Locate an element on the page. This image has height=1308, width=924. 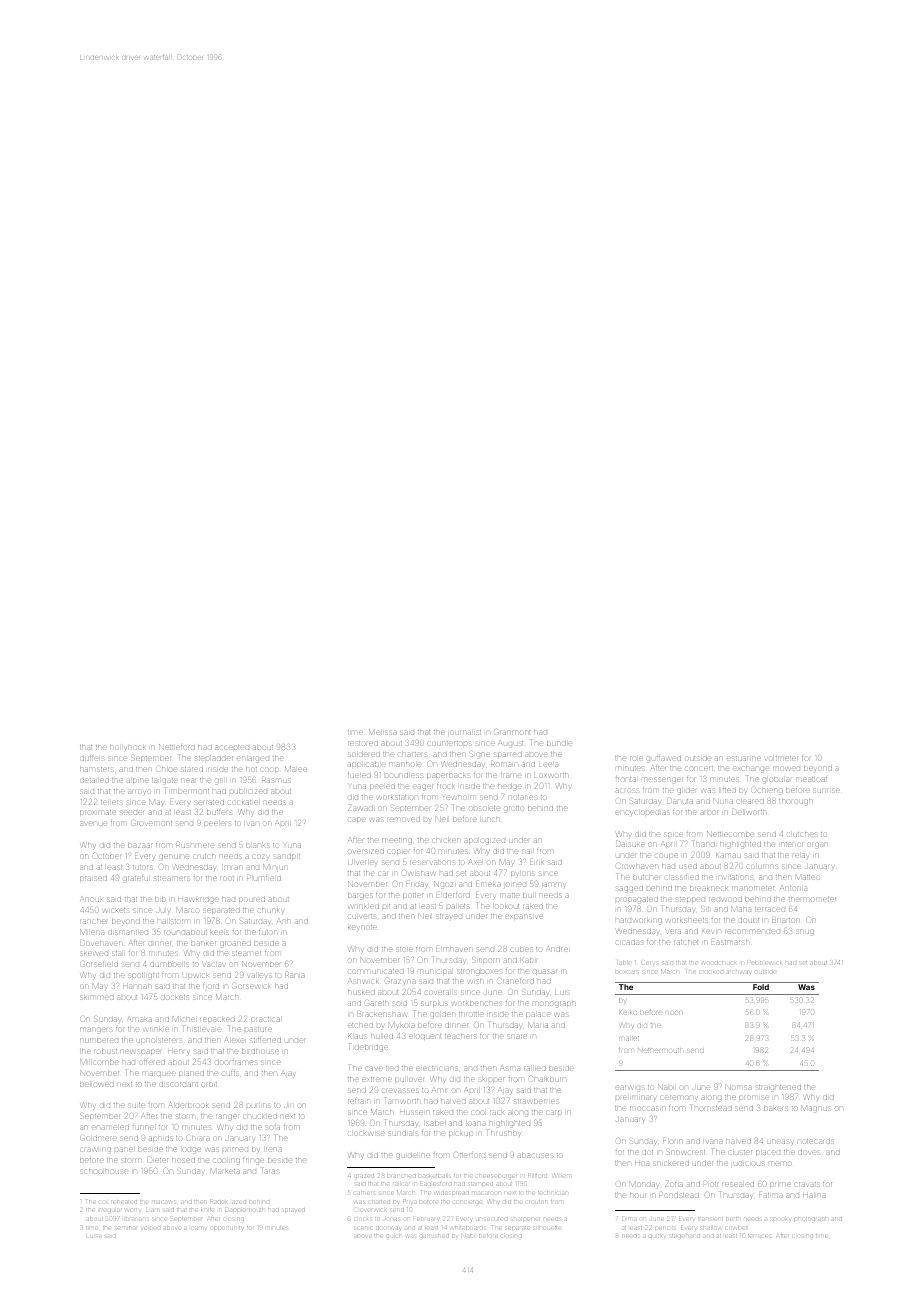
Melissa is located at coordinates (383, 732).
